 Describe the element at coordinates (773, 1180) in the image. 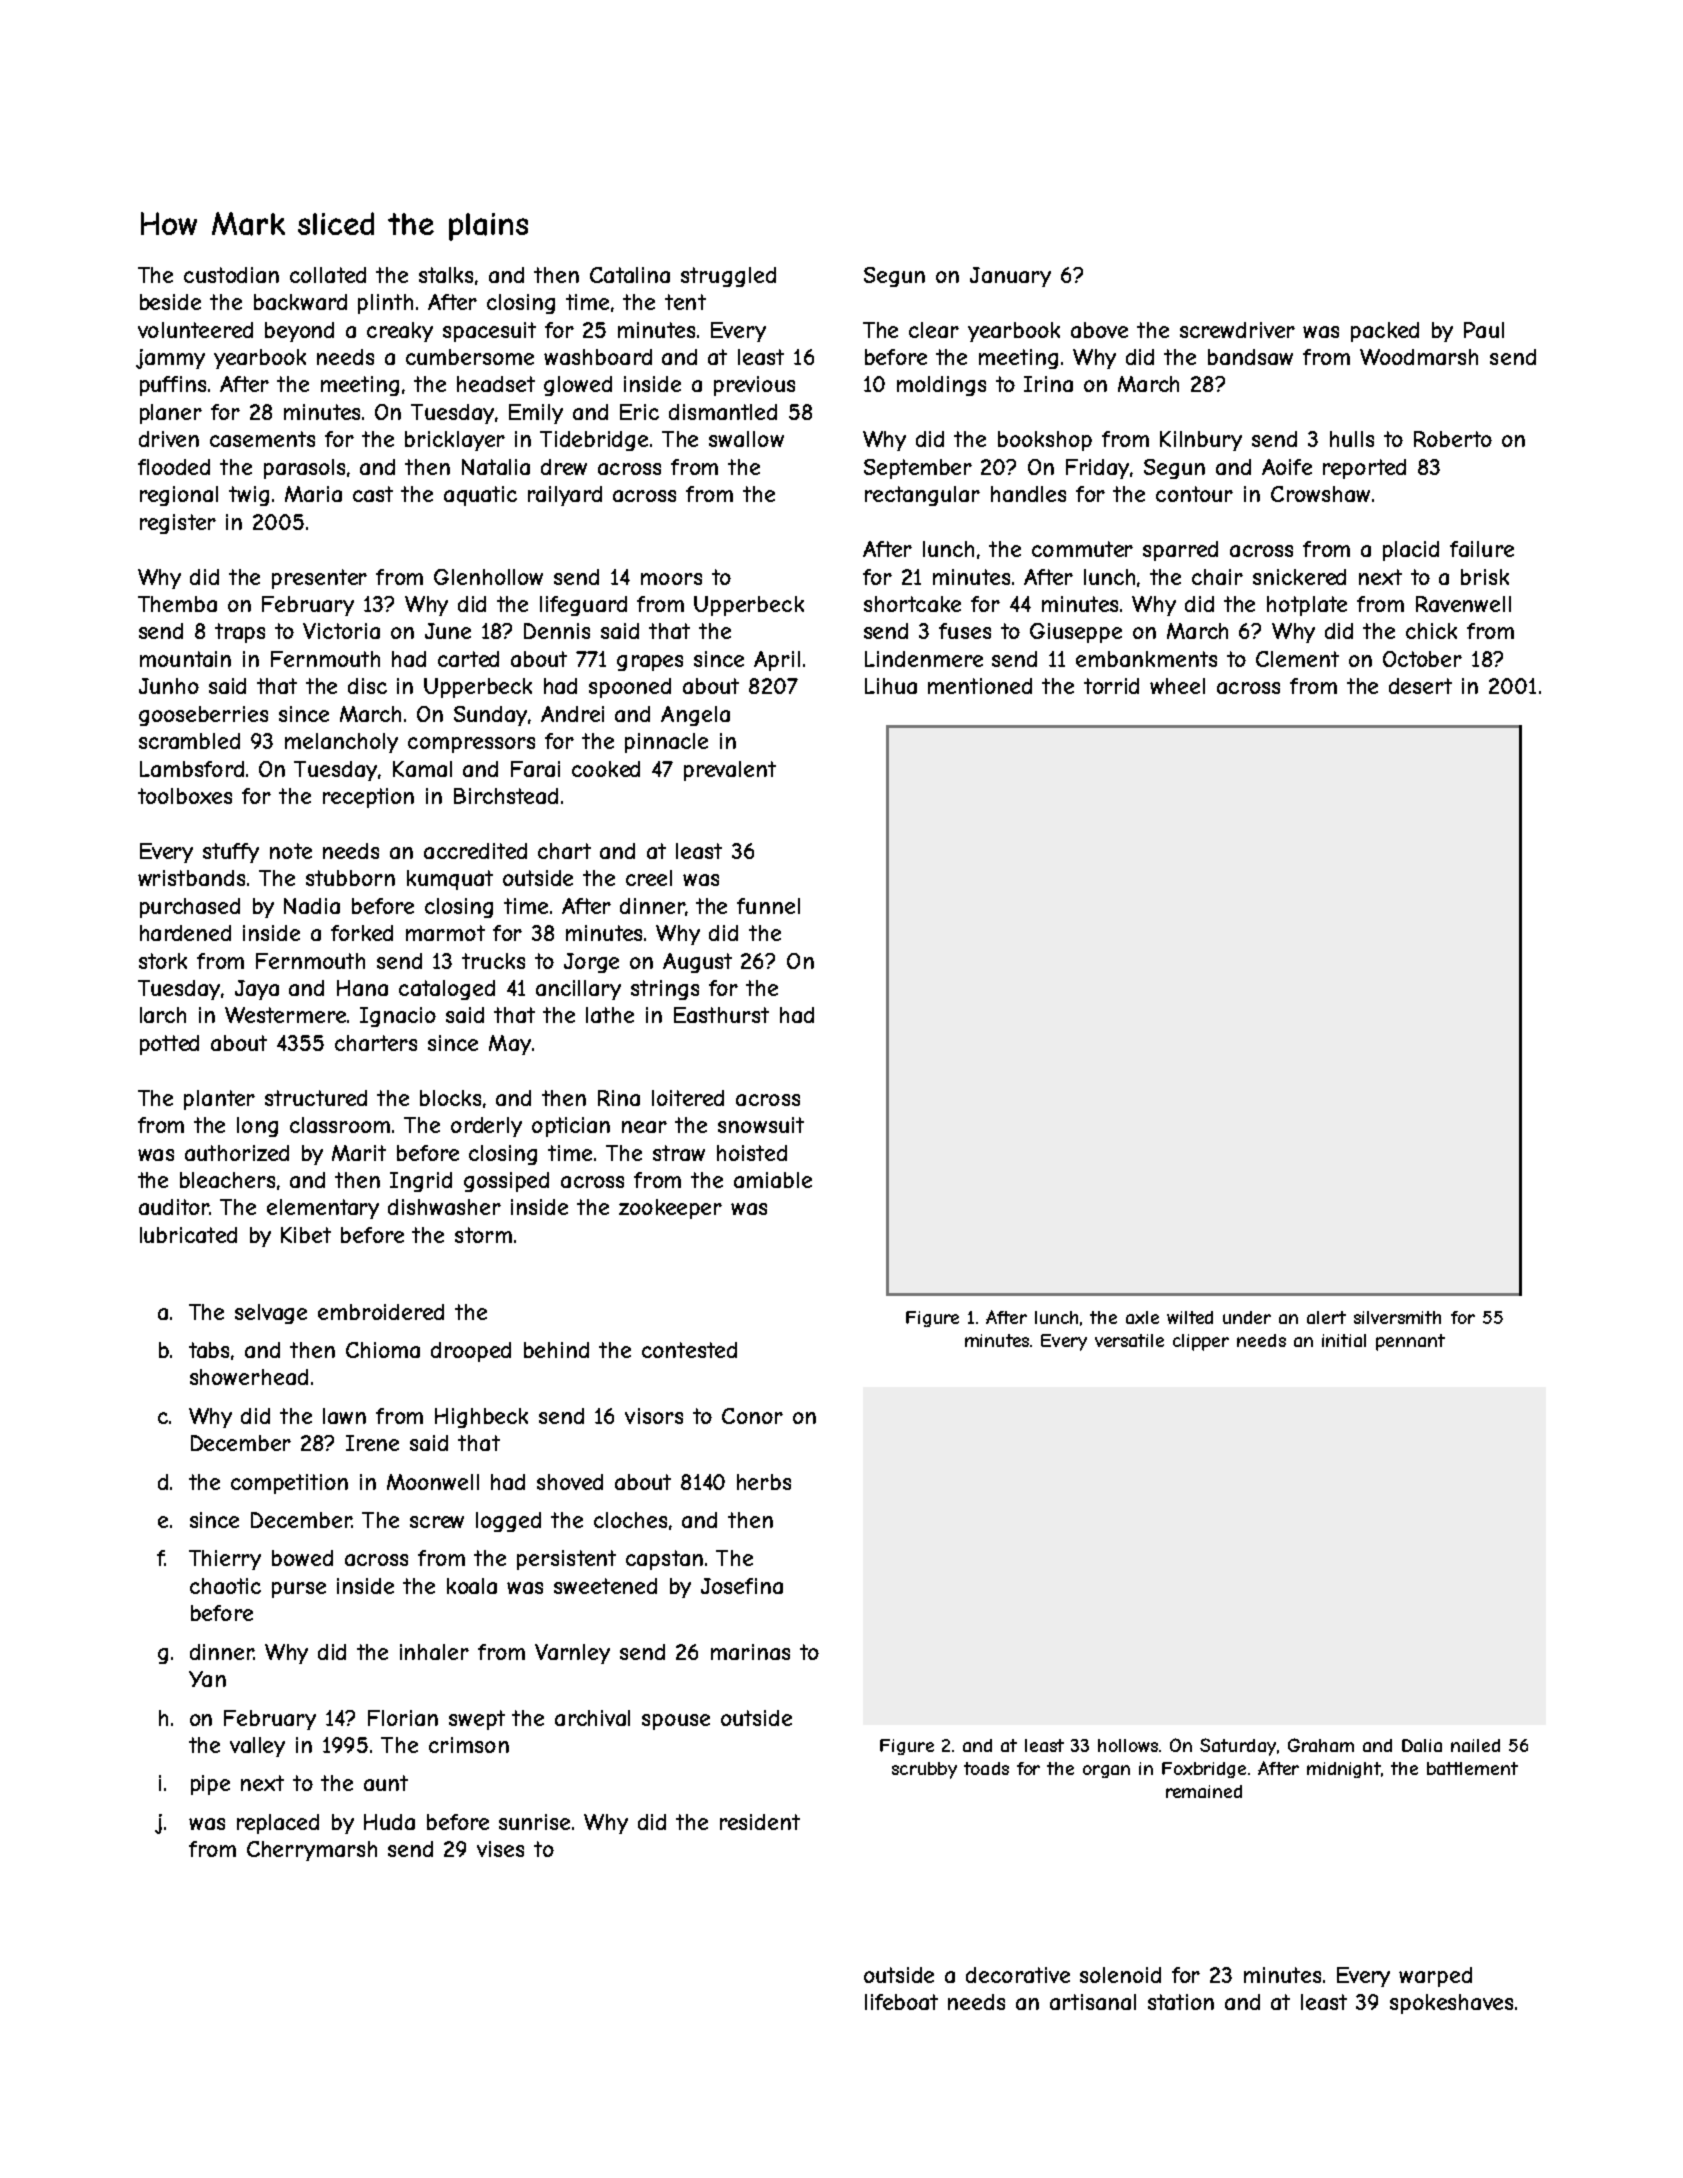

I see `amiable` at that location.
